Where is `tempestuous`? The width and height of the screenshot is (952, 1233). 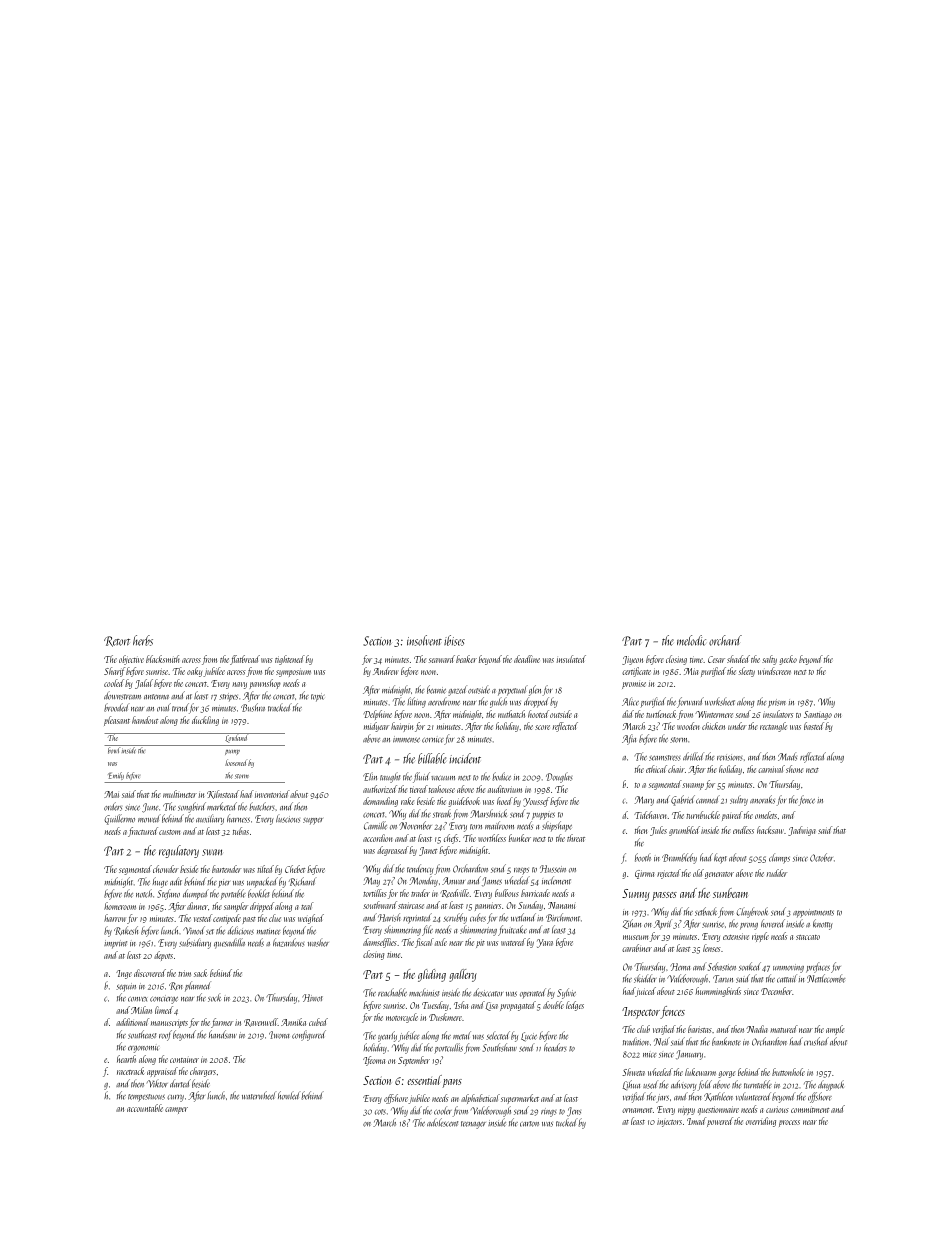 tempestuous is located at coordinates (146, 1098).
